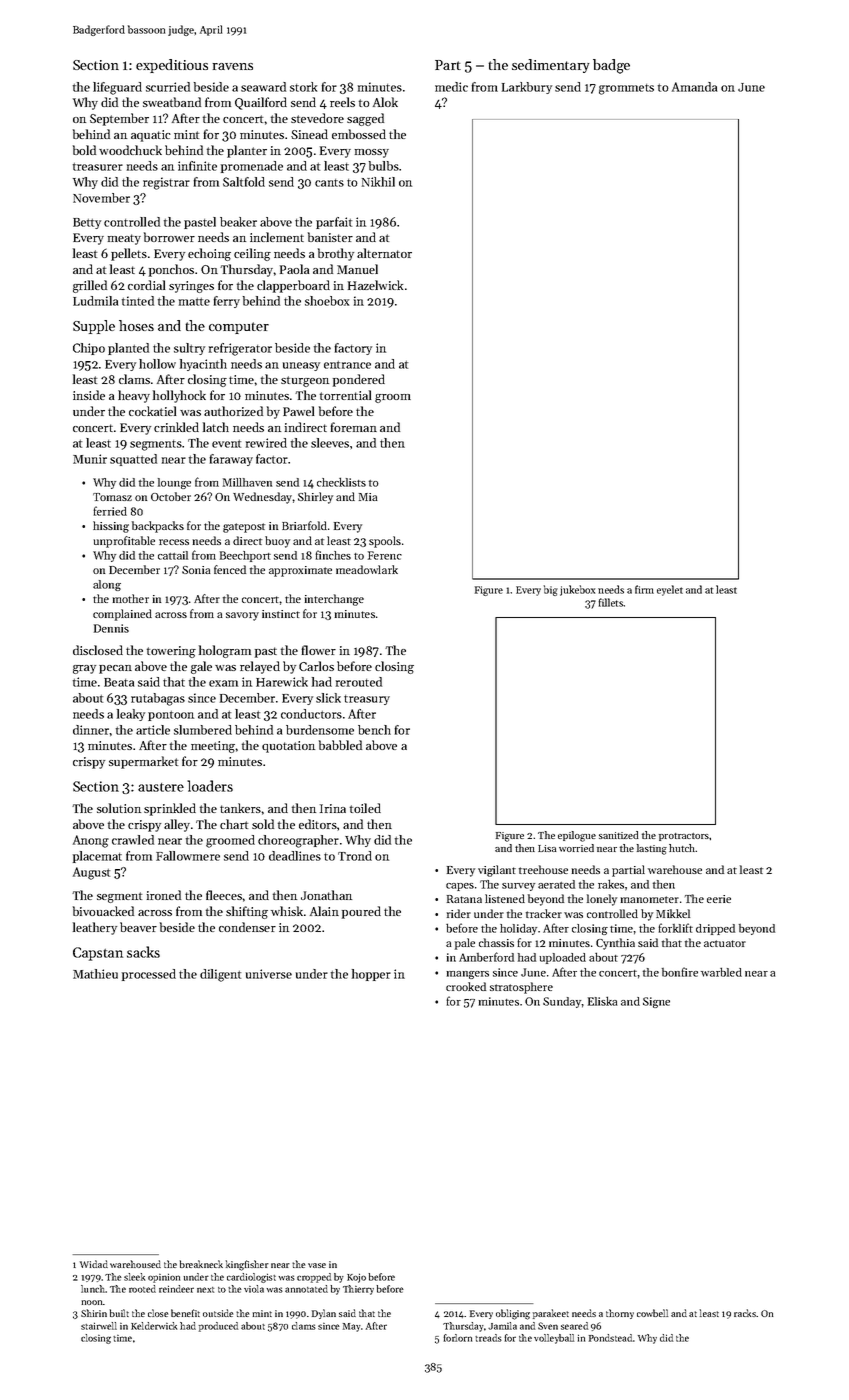 Image resolution: width=849 pixels, height=1400 pixels. What do you see at coordinates (694, 87) in the screenshot?
I see `Amanda` at bounding box center [694, 87].
